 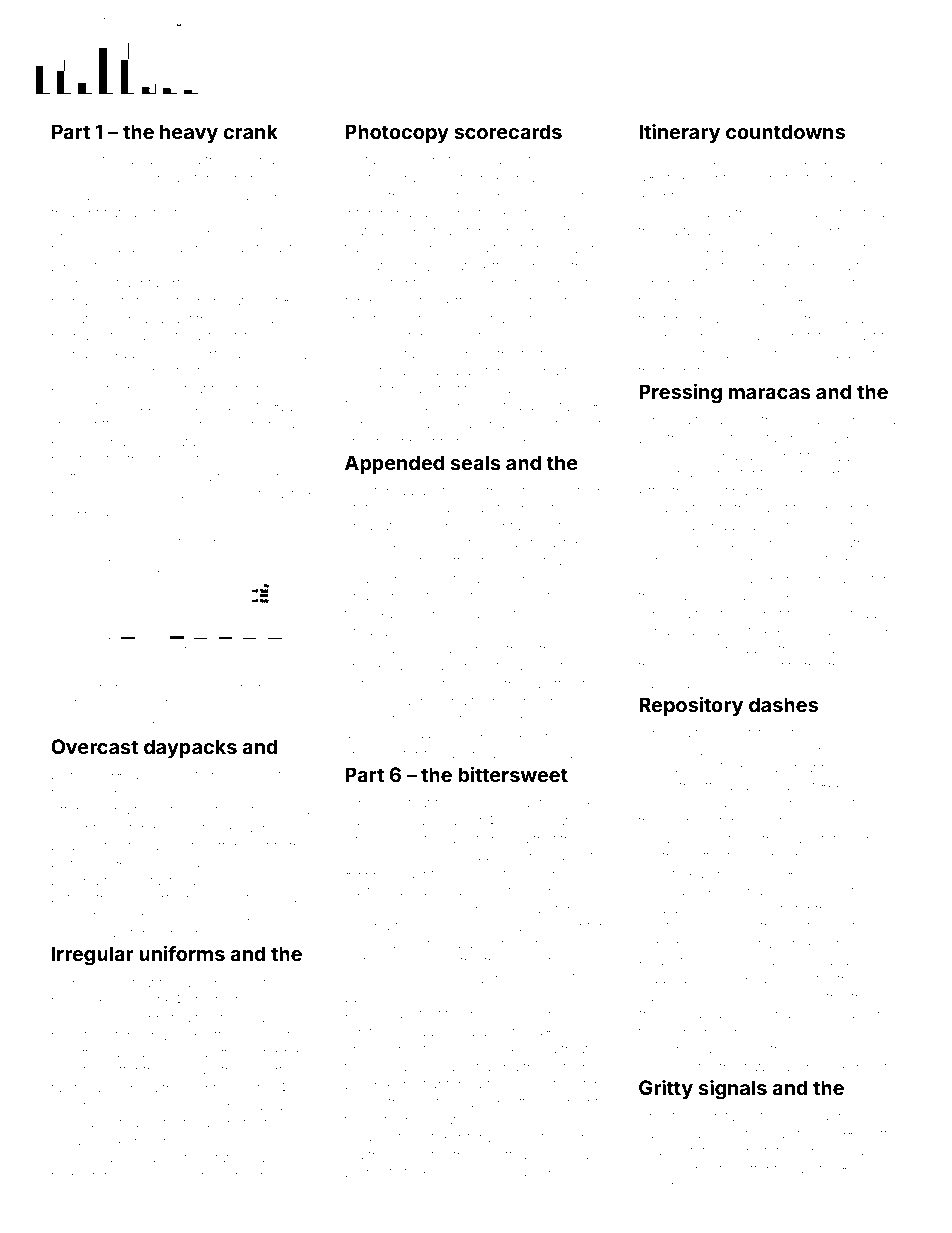 What do you see at coordinates (865, 543) in the page?
I see `Kathleen` at bounding box center [865, 543].
